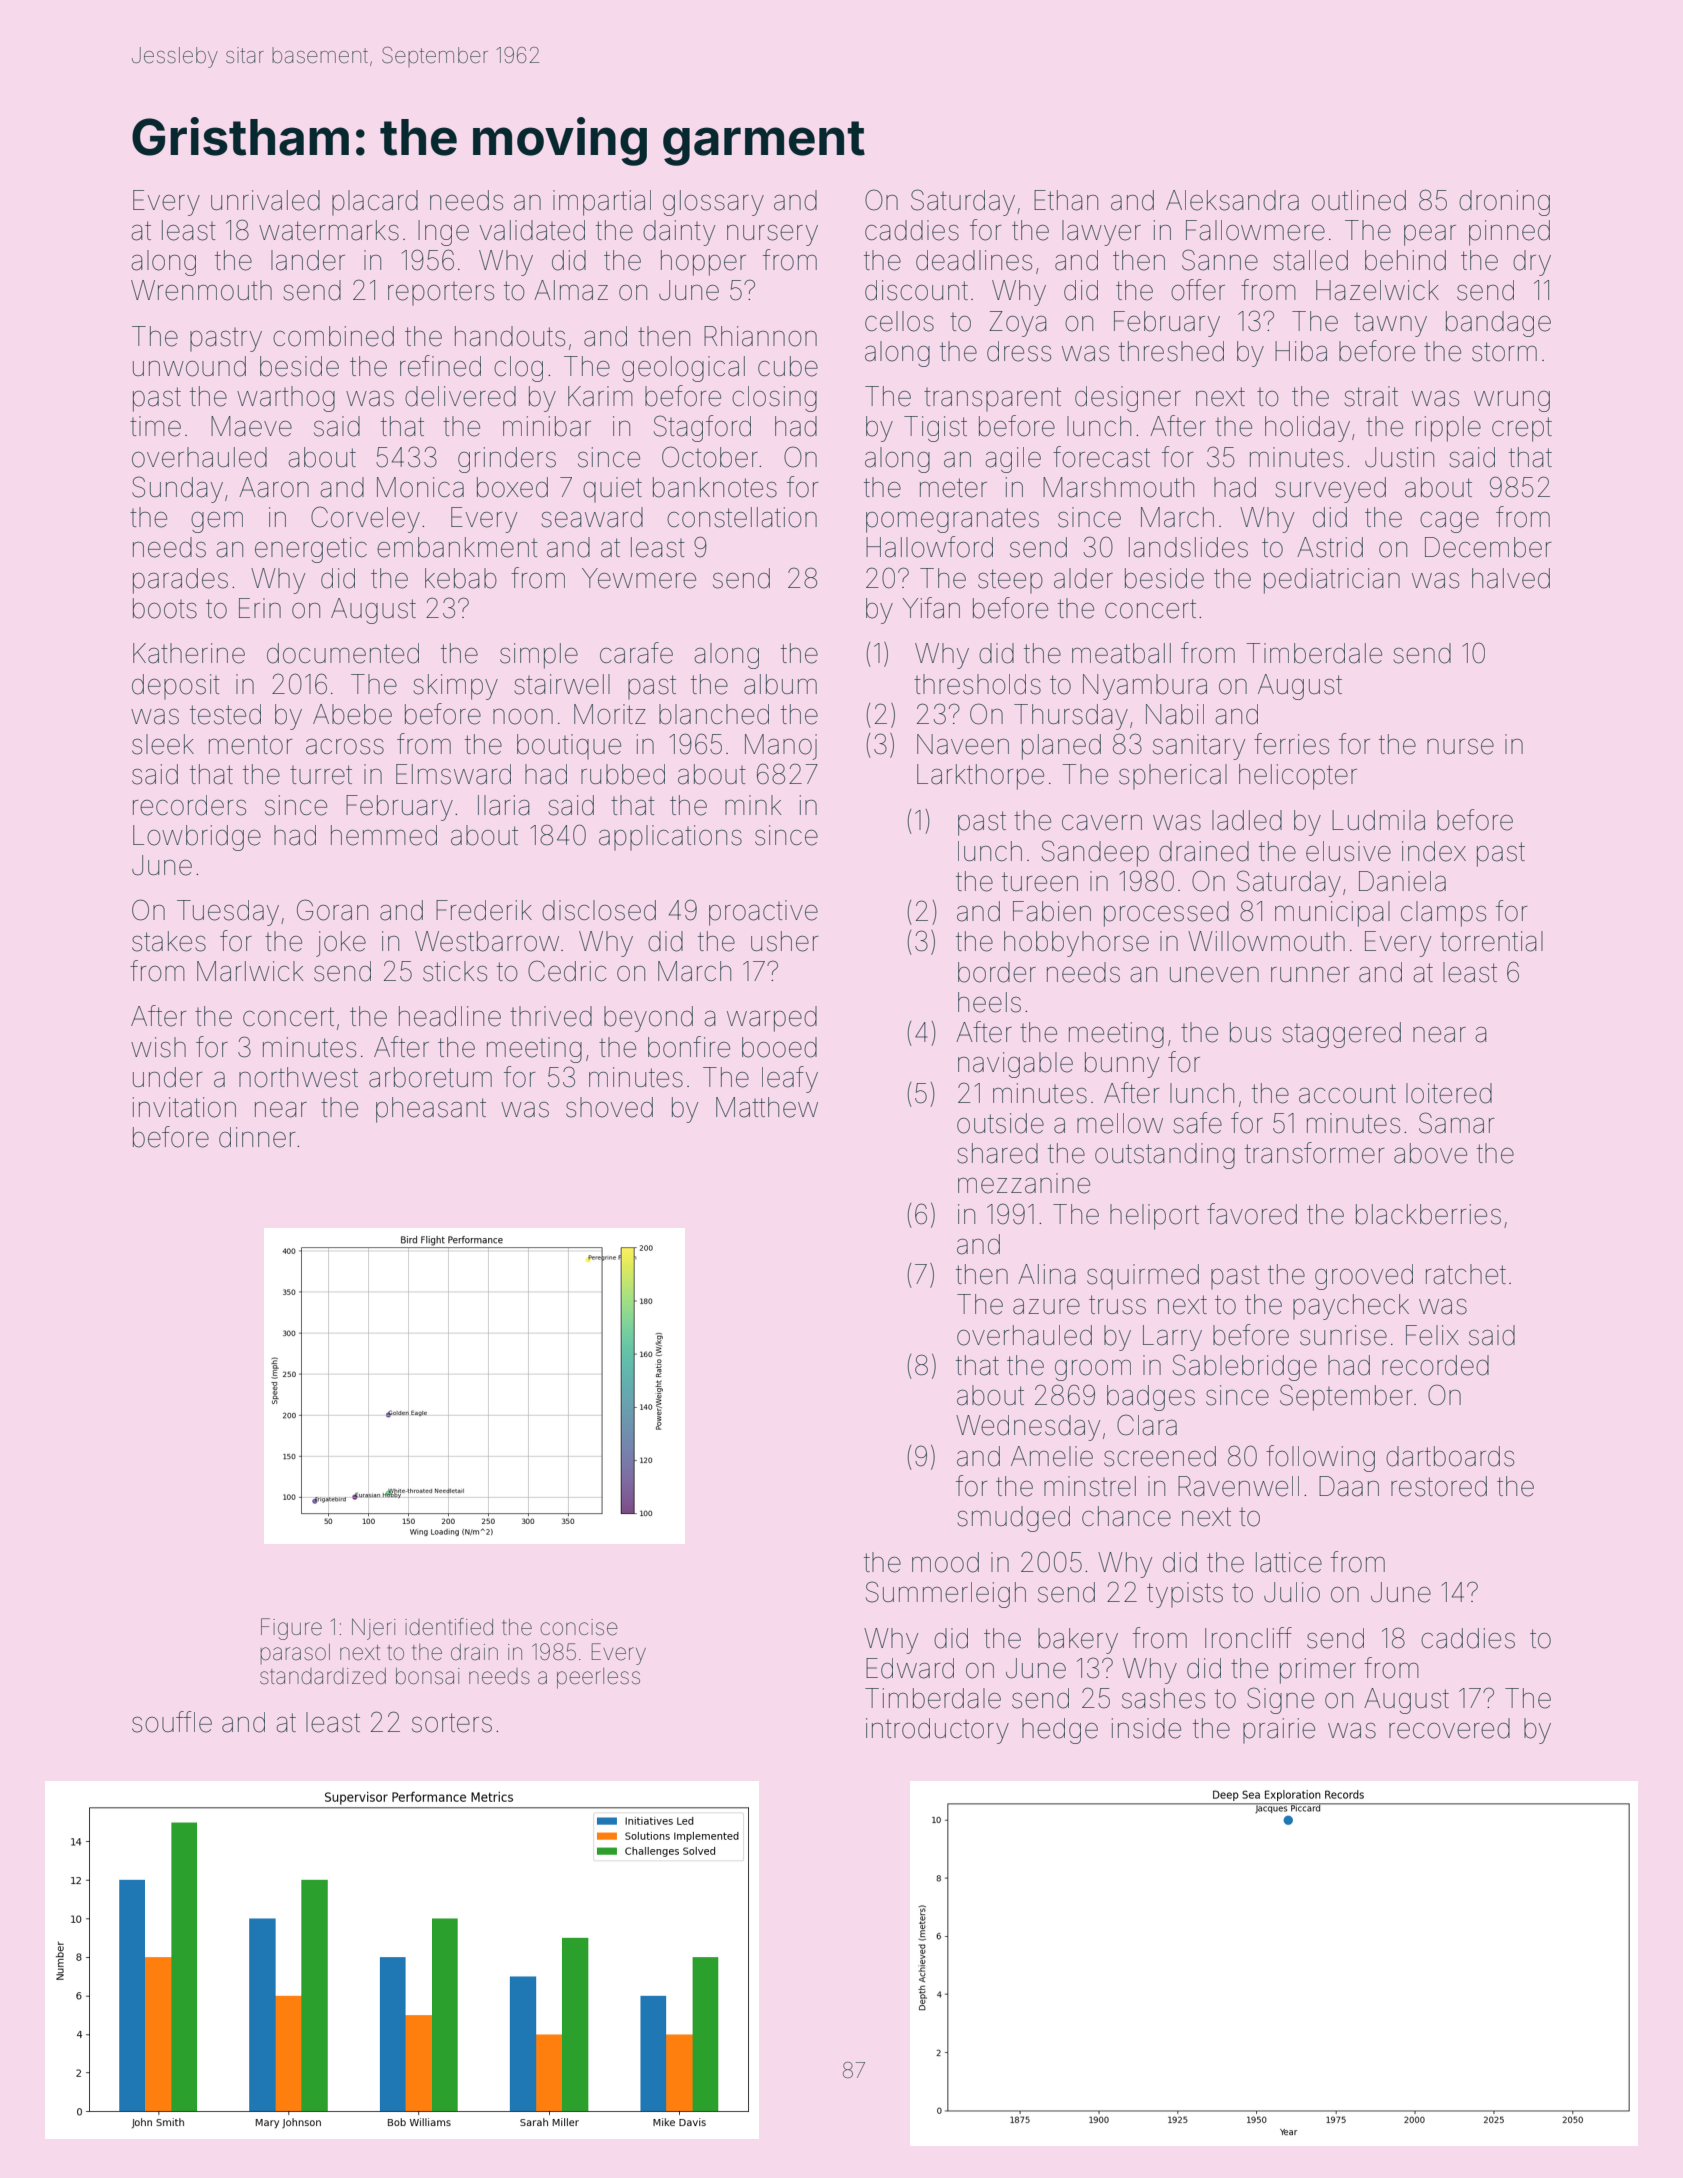  I want to click on souffle, so click(172, 1722).
